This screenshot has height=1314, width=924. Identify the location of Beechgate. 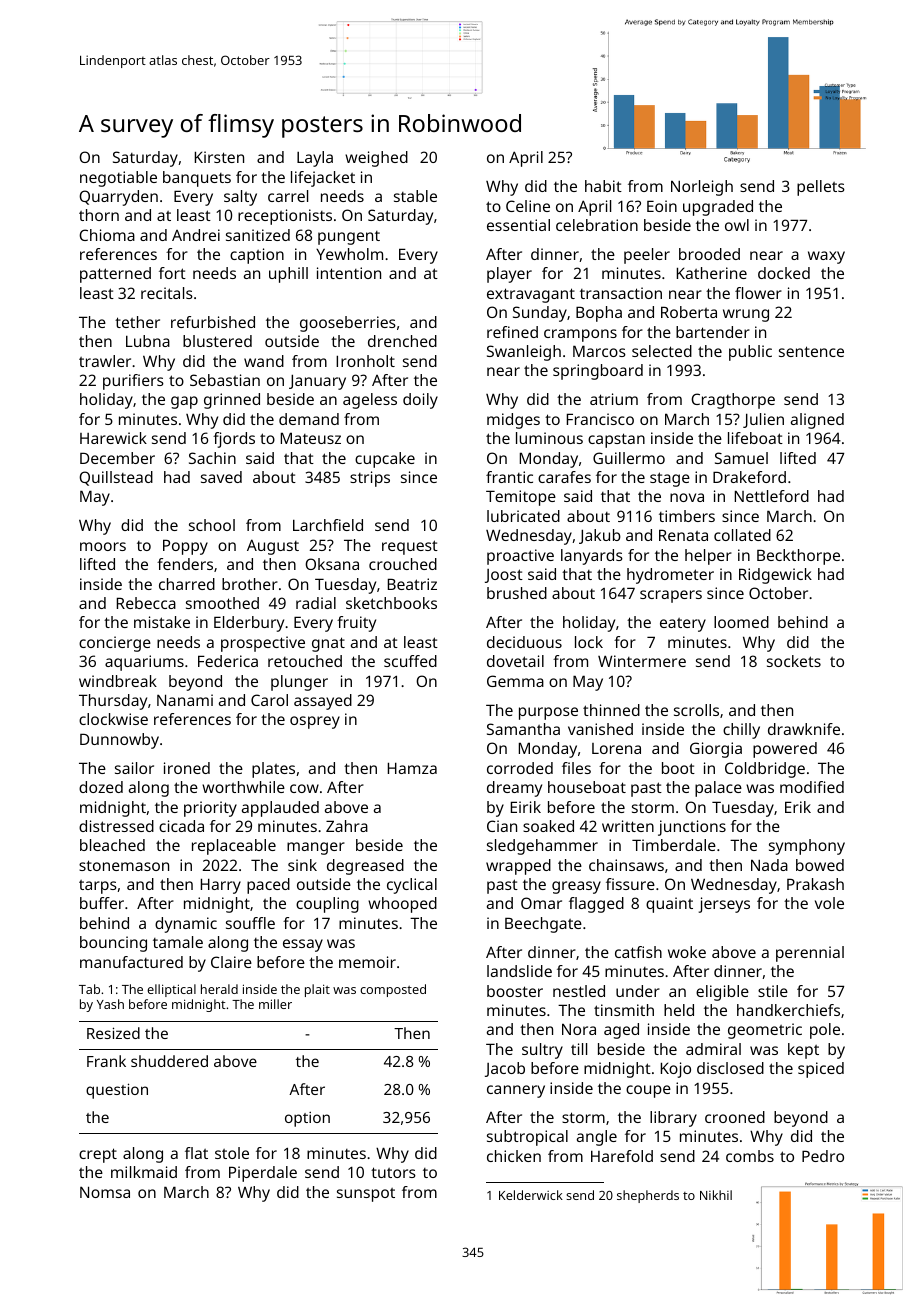
(543, 925).
